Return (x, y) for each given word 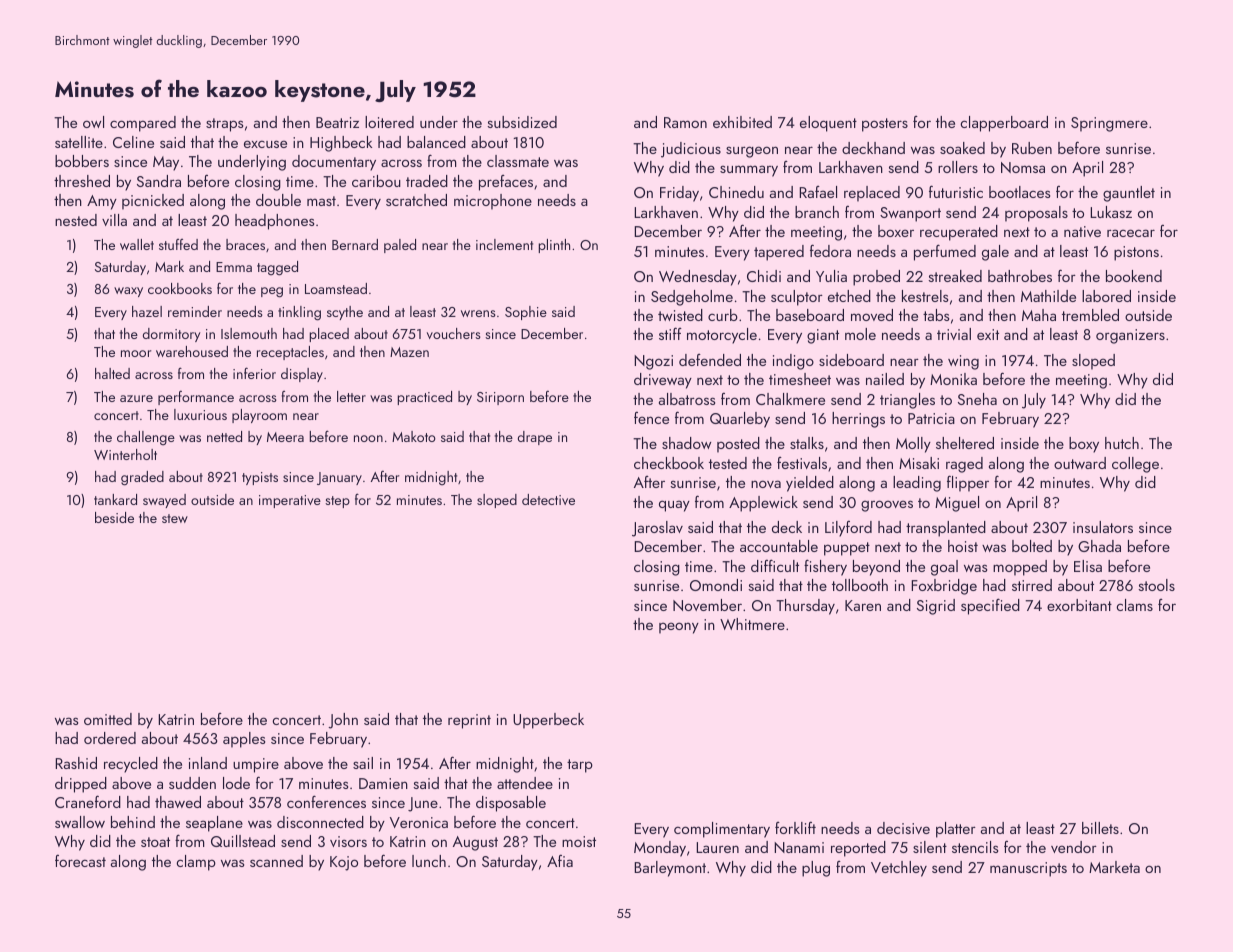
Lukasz (1111, 212)
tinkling (299, 313)
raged (964, 465)
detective (548, 499)
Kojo (344, 863)
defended (710, 360)
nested (76, 220)
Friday (679, 194)
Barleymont (670, 869)
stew (175, 518)
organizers (1130, 336)
